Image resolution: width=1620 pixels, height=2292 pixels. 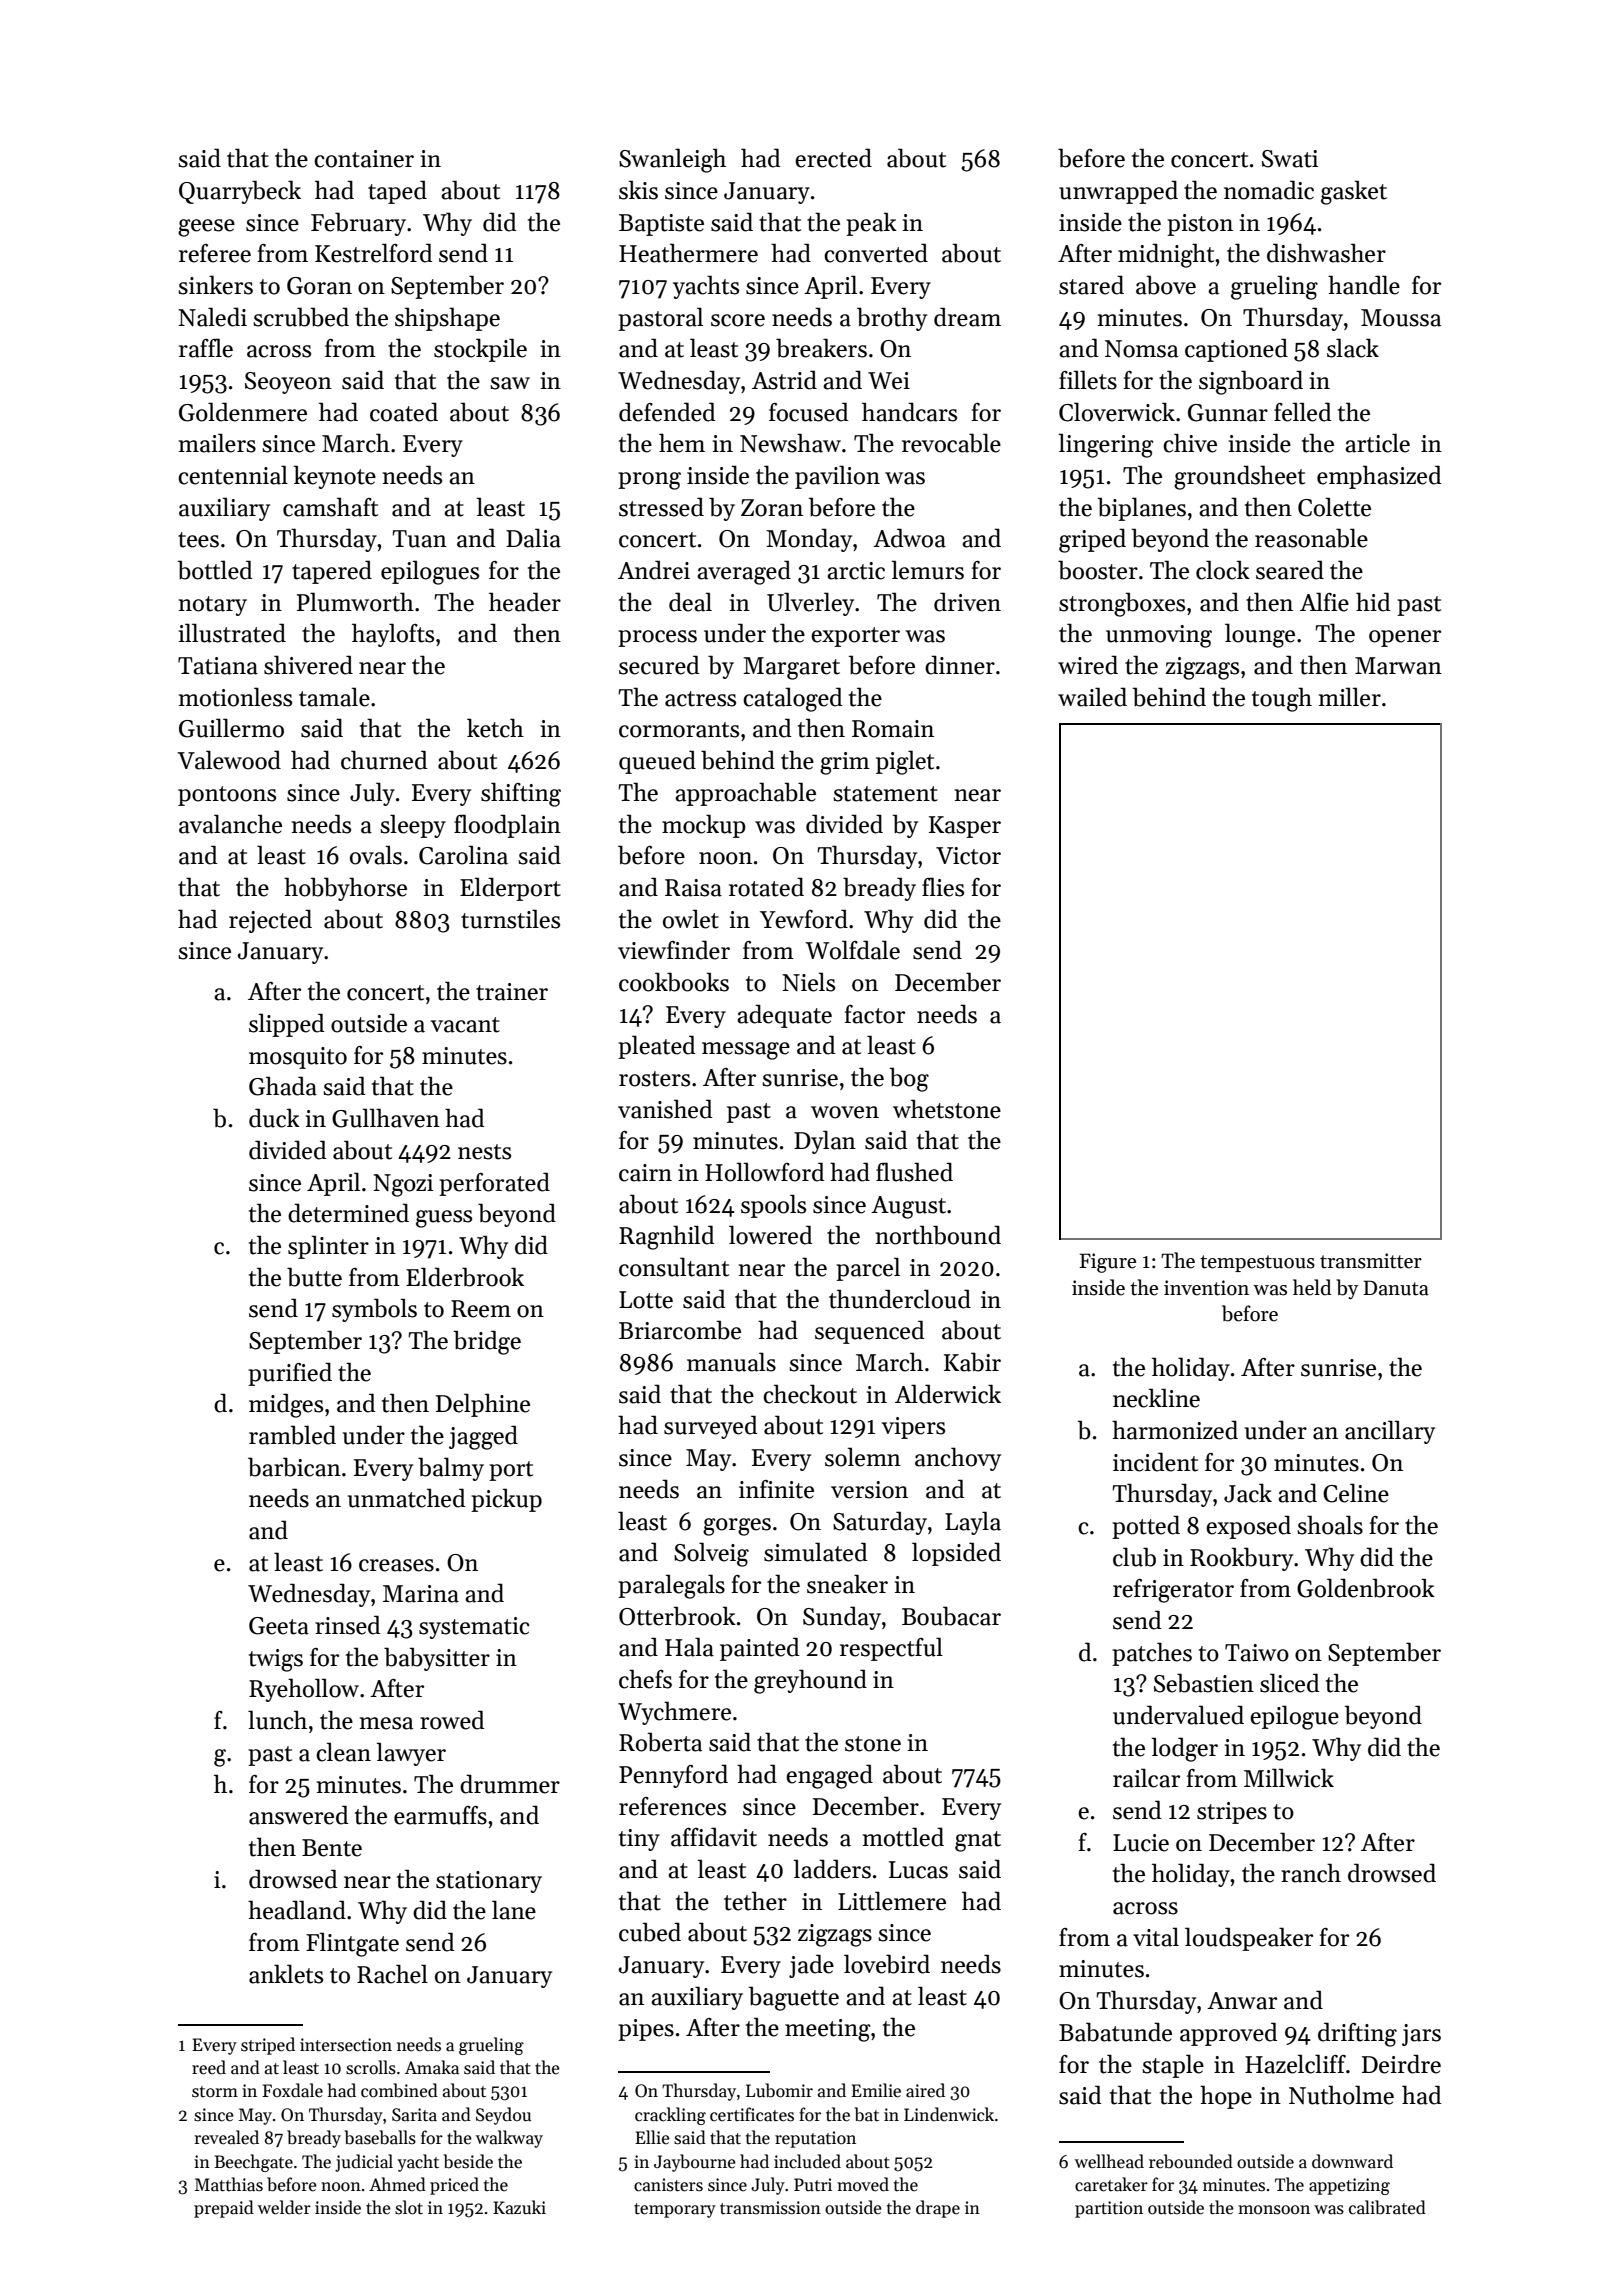 What do you see at coordinates (738, 320) in the screenshot?
I see `score` at bounding box center [738, 320].
